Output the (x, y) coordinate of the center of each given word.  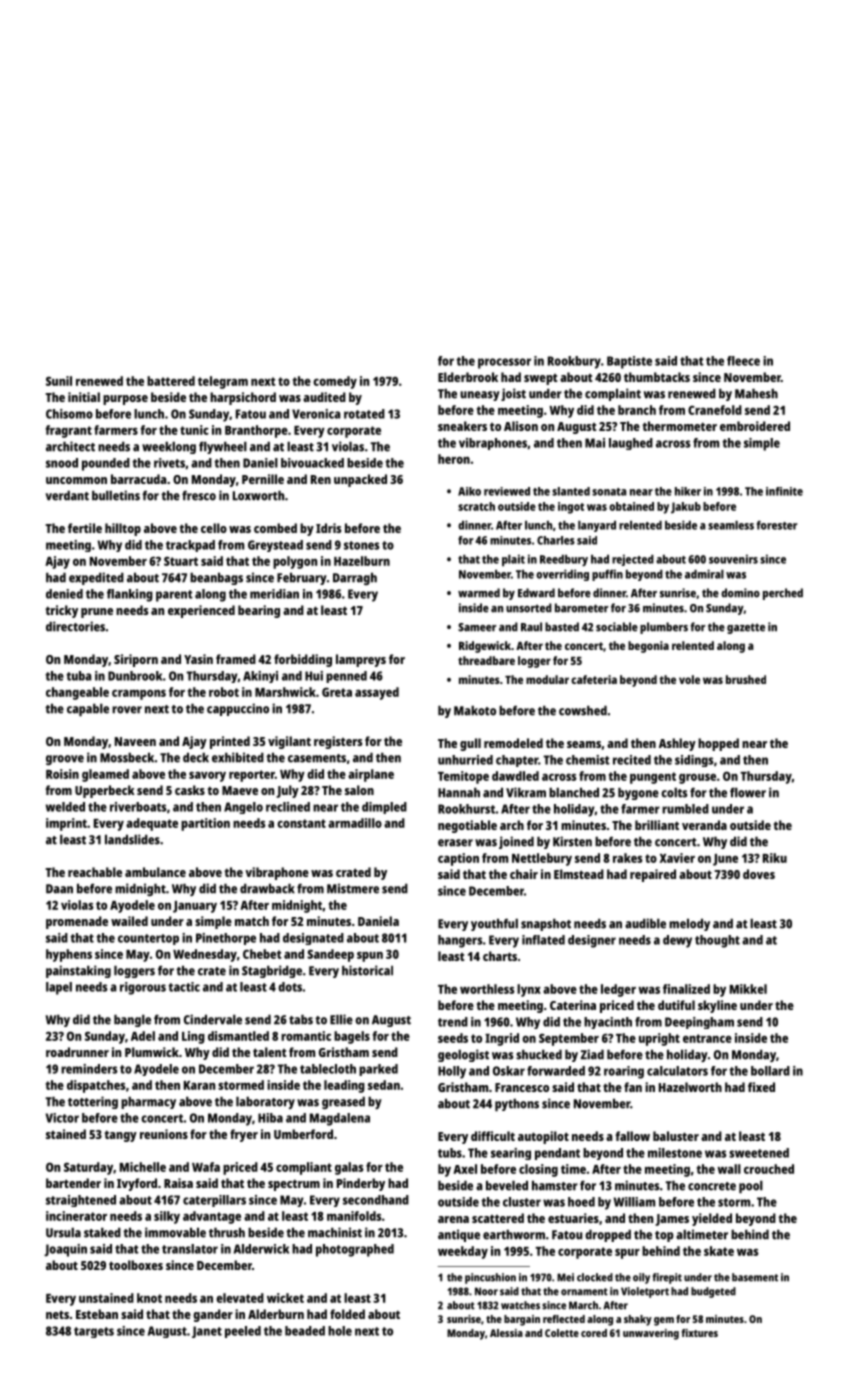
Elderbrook (468, 377)
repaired (653, 875)
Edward (536, 593)
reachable (95, 872)
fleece (743, 361)
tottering (93, 1102)
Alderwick (261, 1249)
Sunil (59, 381)
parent (174, 596)
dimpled (384, 808)
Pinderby (361, 1184)
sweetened (759, 1153)
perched (783, 594)
